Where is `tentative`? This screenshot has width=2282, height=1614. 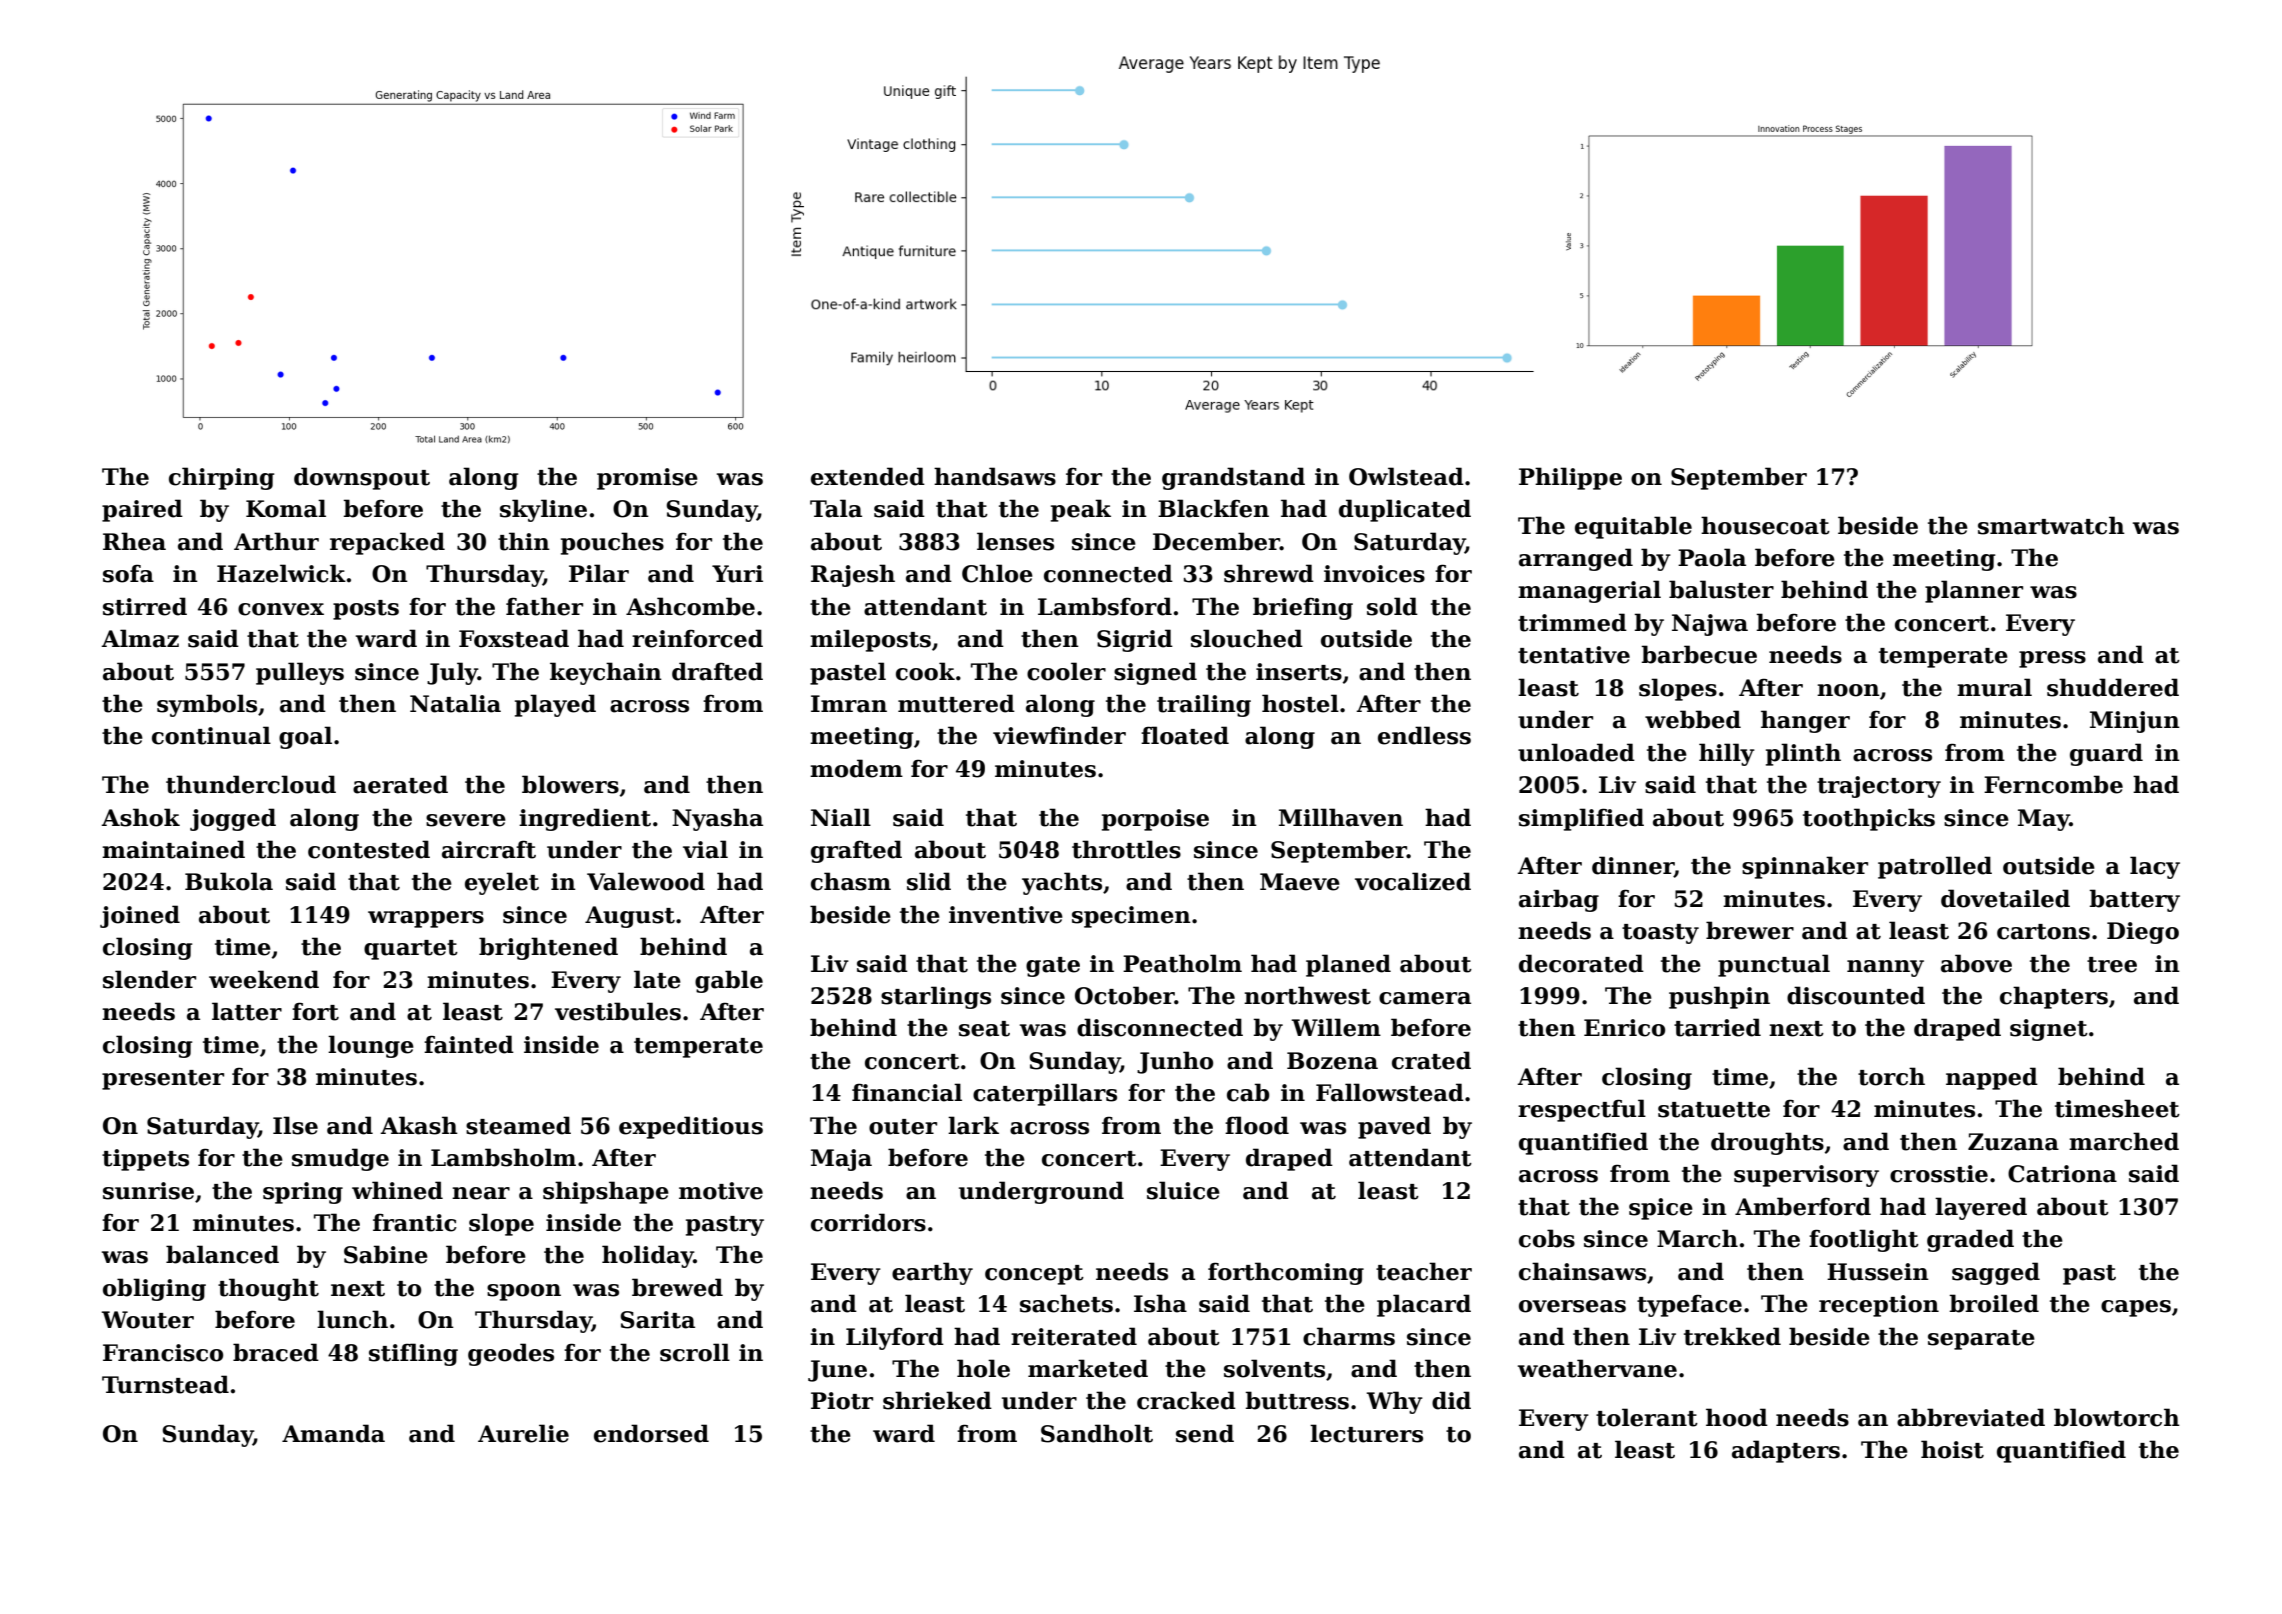
tentative is located at coordinates (1574, 655).
